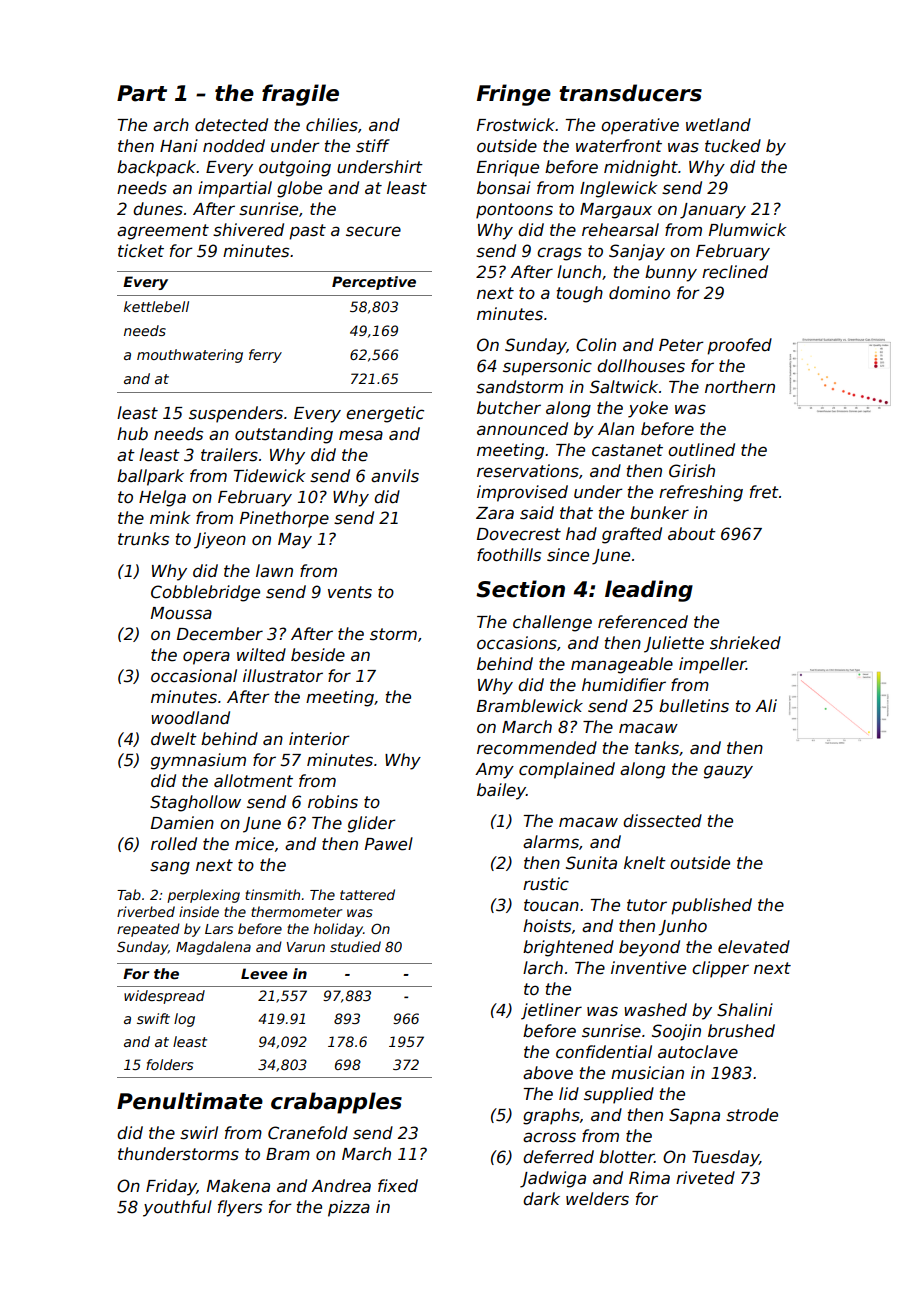 The image size is (908, 1316). Describe the element at coordinates (199, 1133) in the page. I see `swirl` at that location.
